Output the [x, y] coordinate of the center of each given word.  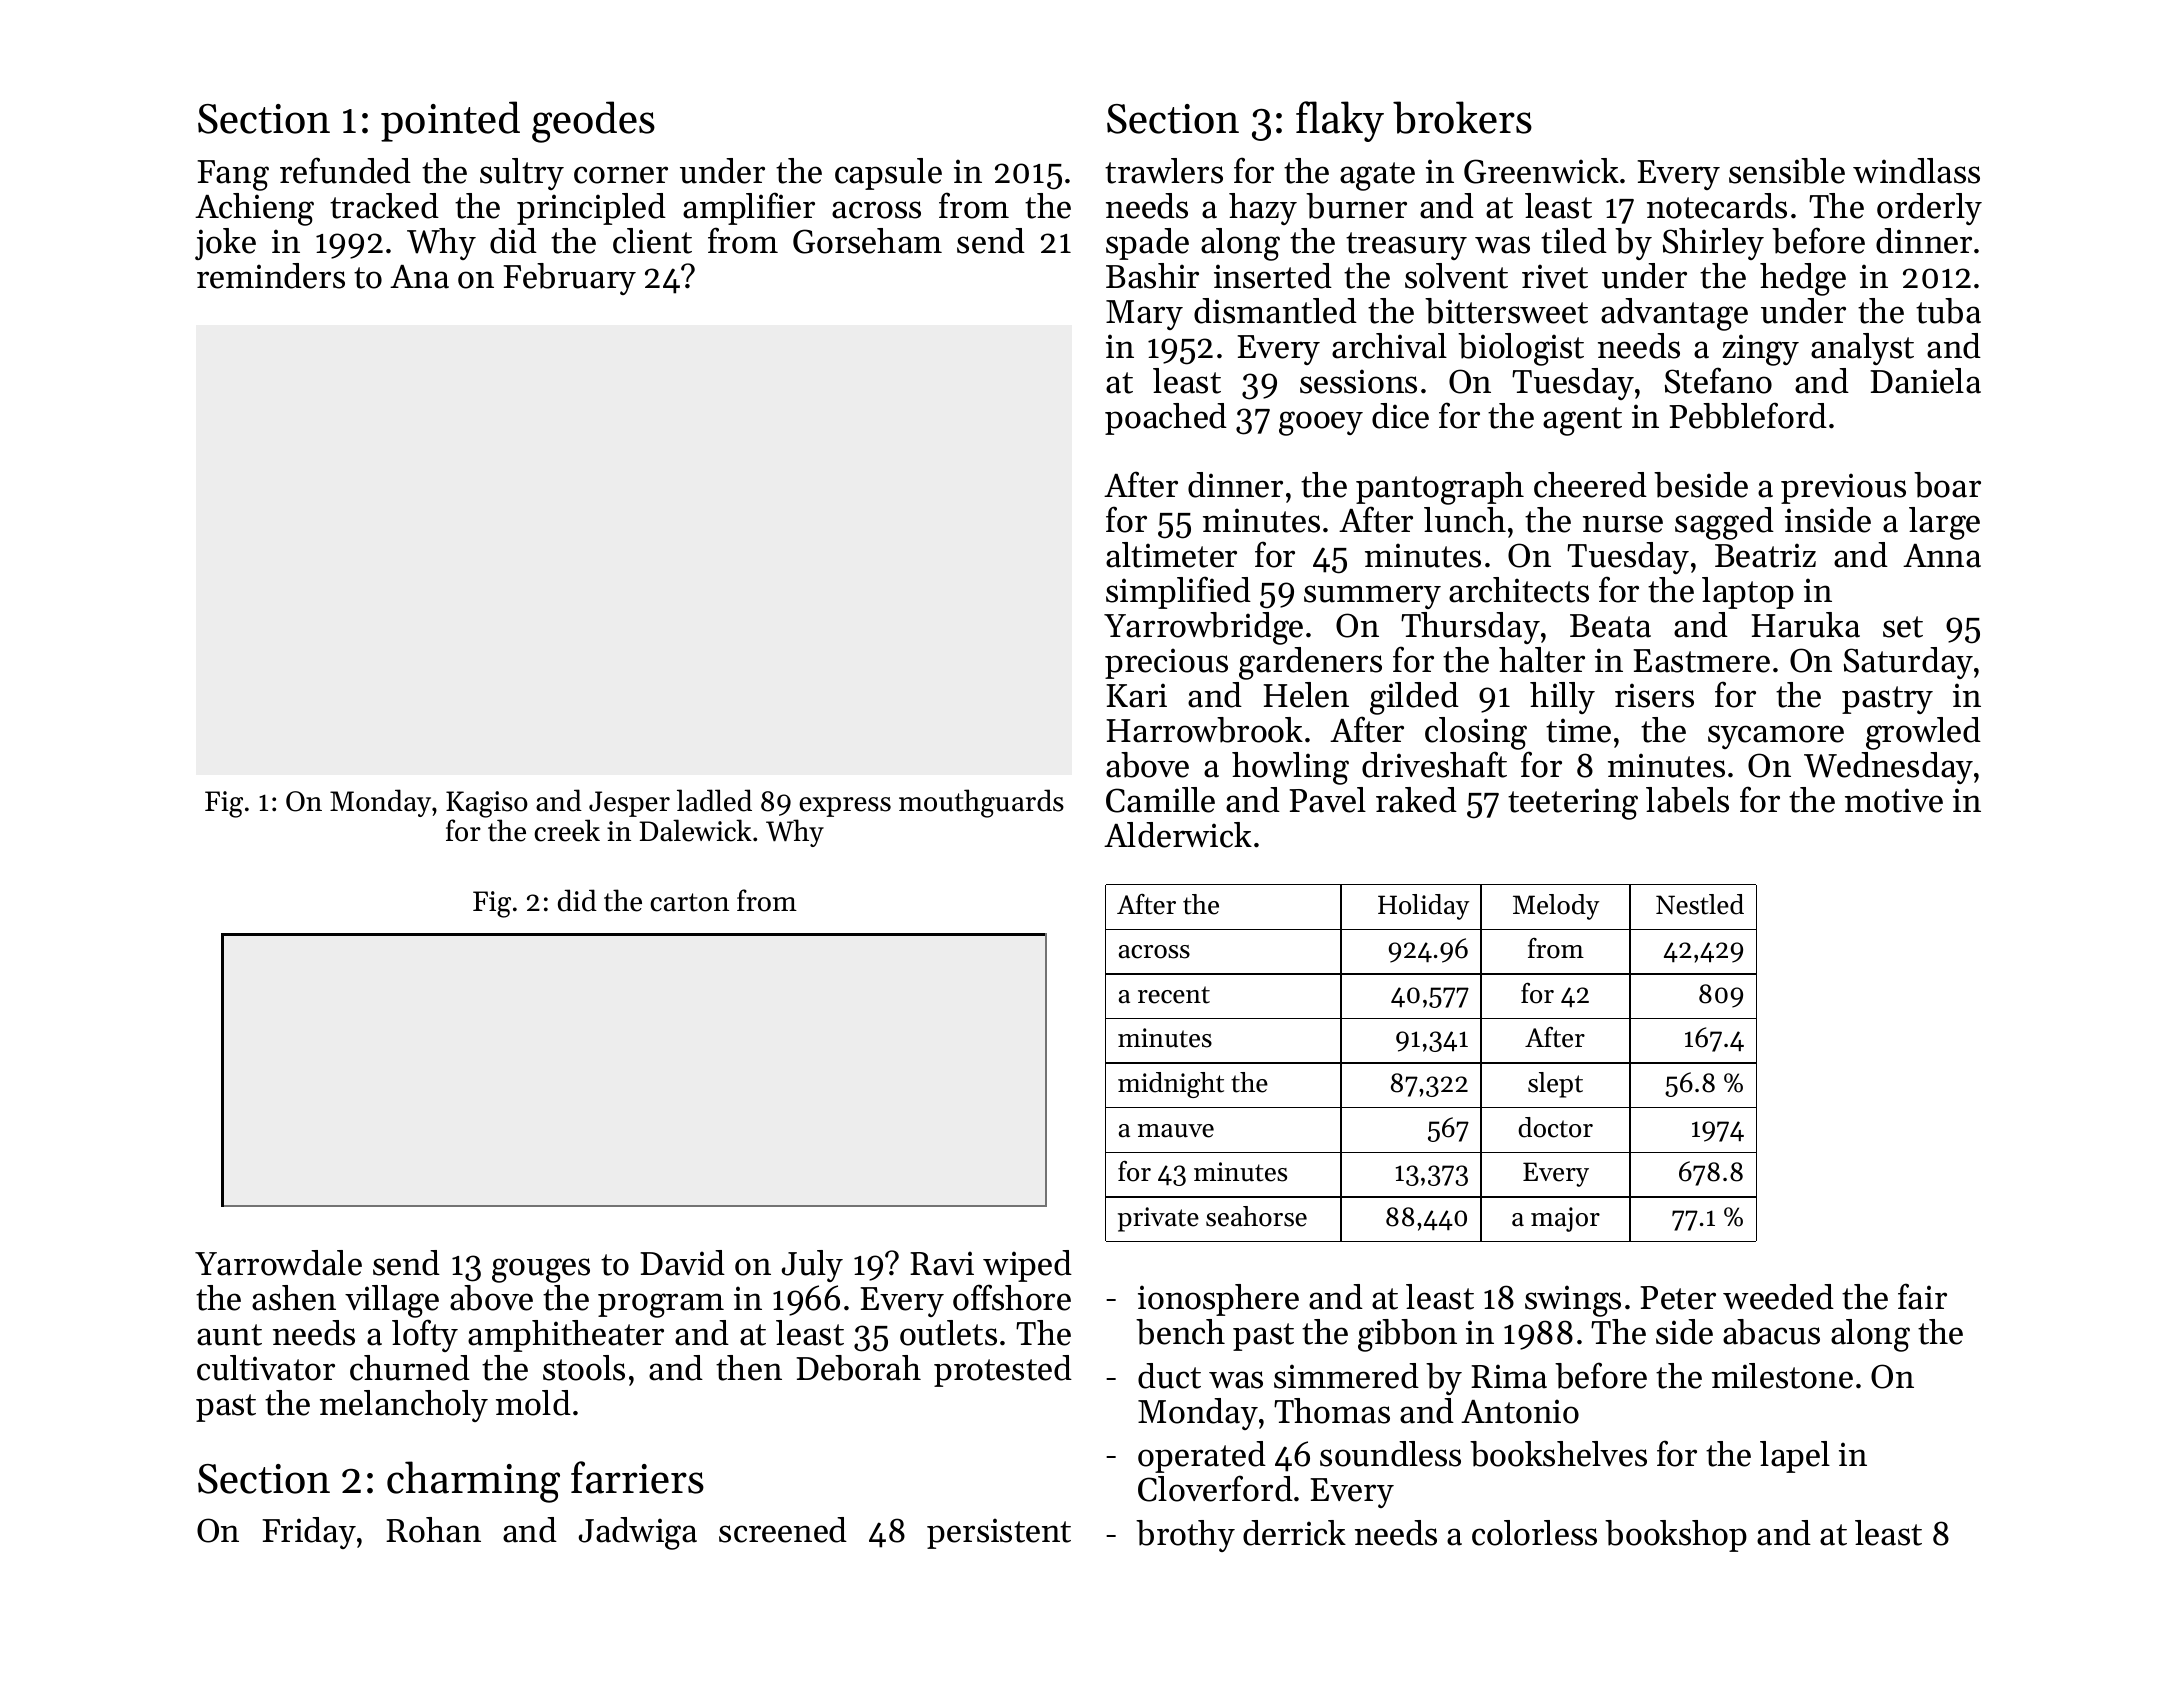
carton [689, 902]
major [1565, 1219]
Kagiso [487, 804]
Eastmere [1701, 661]
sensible [1787, 171]
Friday [309, 1533]
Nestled [1700, 904]
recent [1174, 995]
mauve [1176, 1131]
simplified [1178, 592]
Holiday [1423, 907]
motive [1894, 800]
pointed [450, 121]
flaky [1340, 121]
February [569, 279]
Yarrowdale [278, 1263]
